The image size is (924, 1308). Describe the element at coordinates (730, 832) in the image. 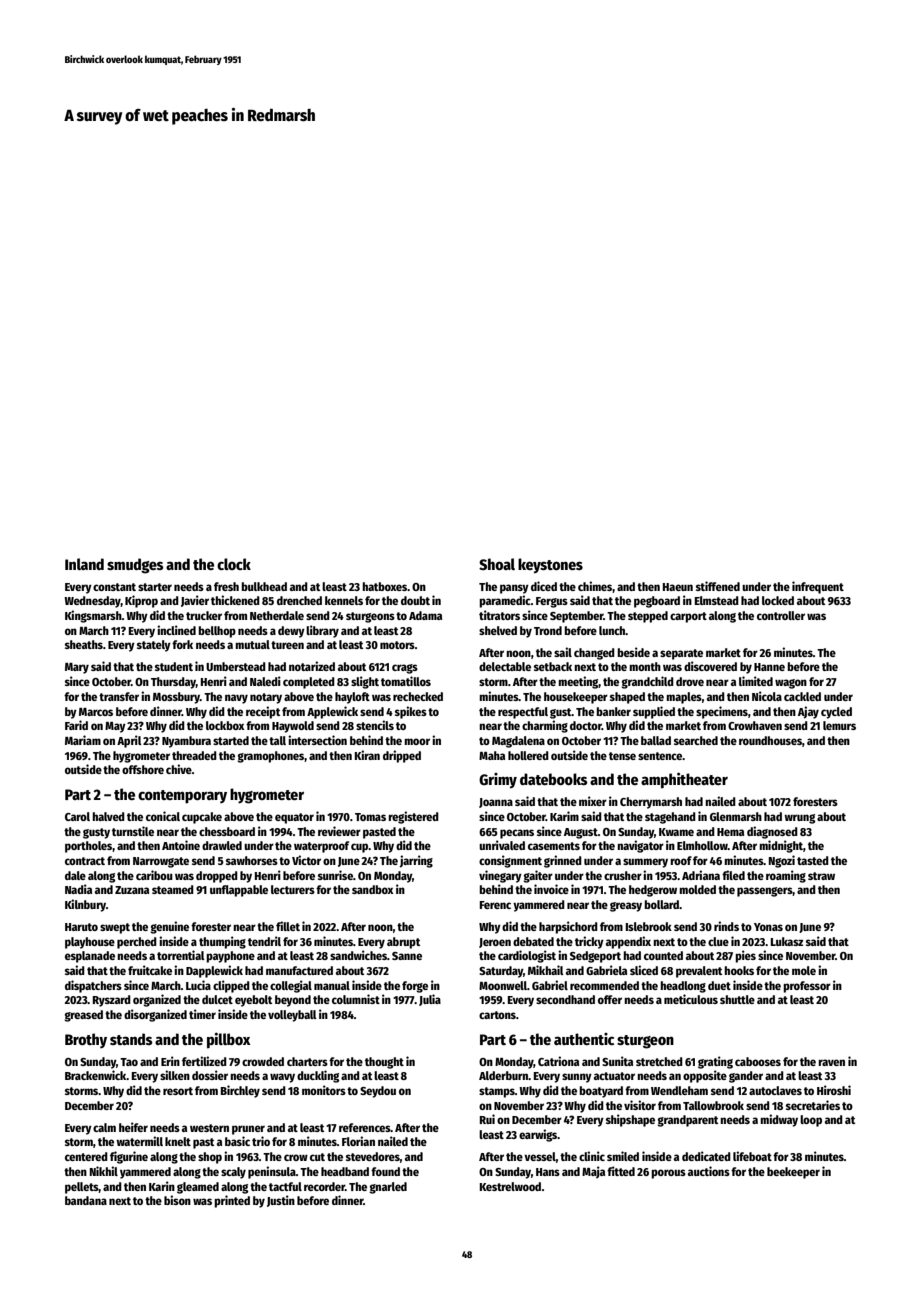

I see `Hema` at that location.
